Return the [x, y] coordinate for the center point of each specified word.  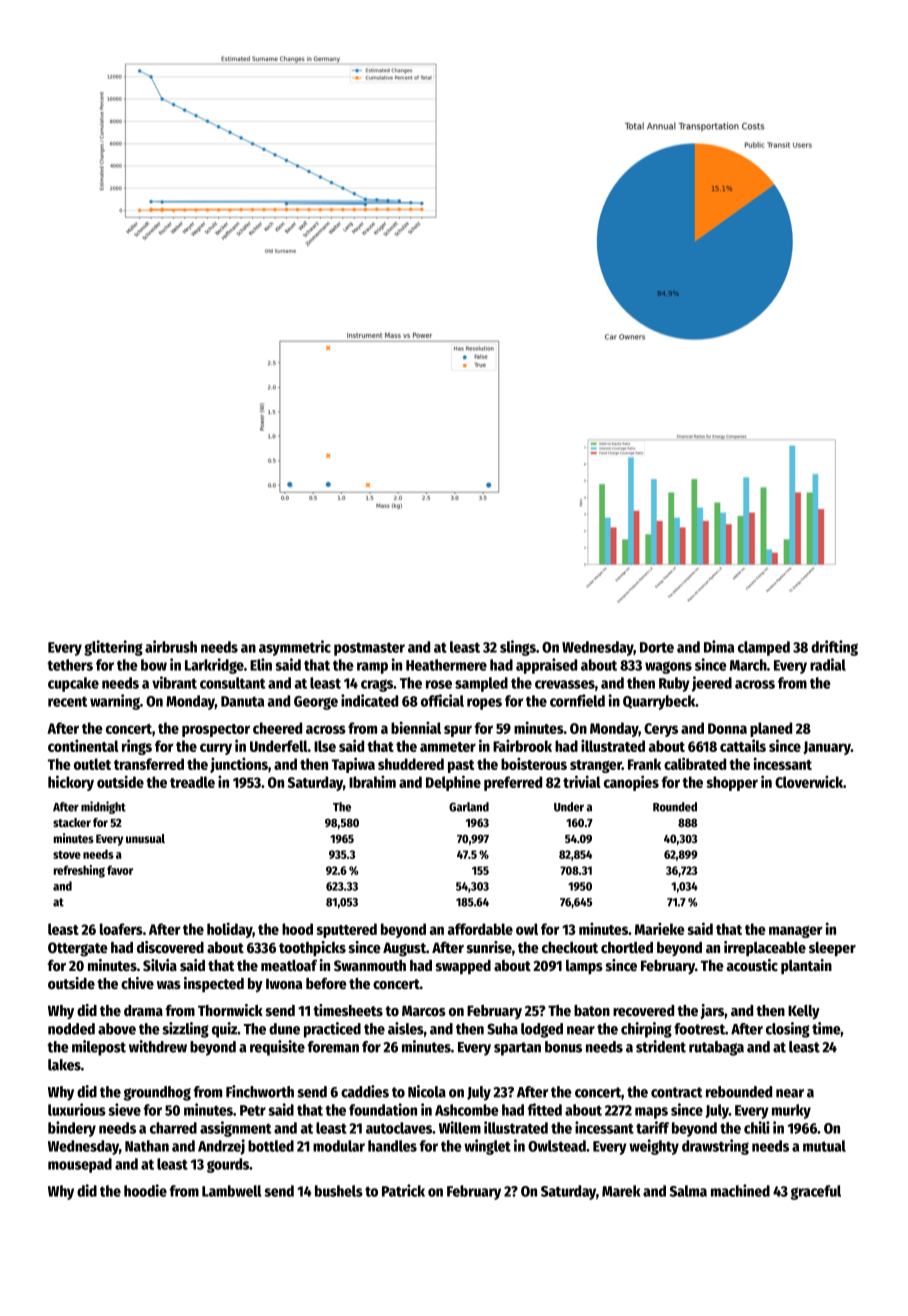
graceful [816, 1192]
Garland [469, 807]
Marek [621, 1191]
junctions [239, 765]
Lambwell [231, 1191]
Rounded [675, 807]
